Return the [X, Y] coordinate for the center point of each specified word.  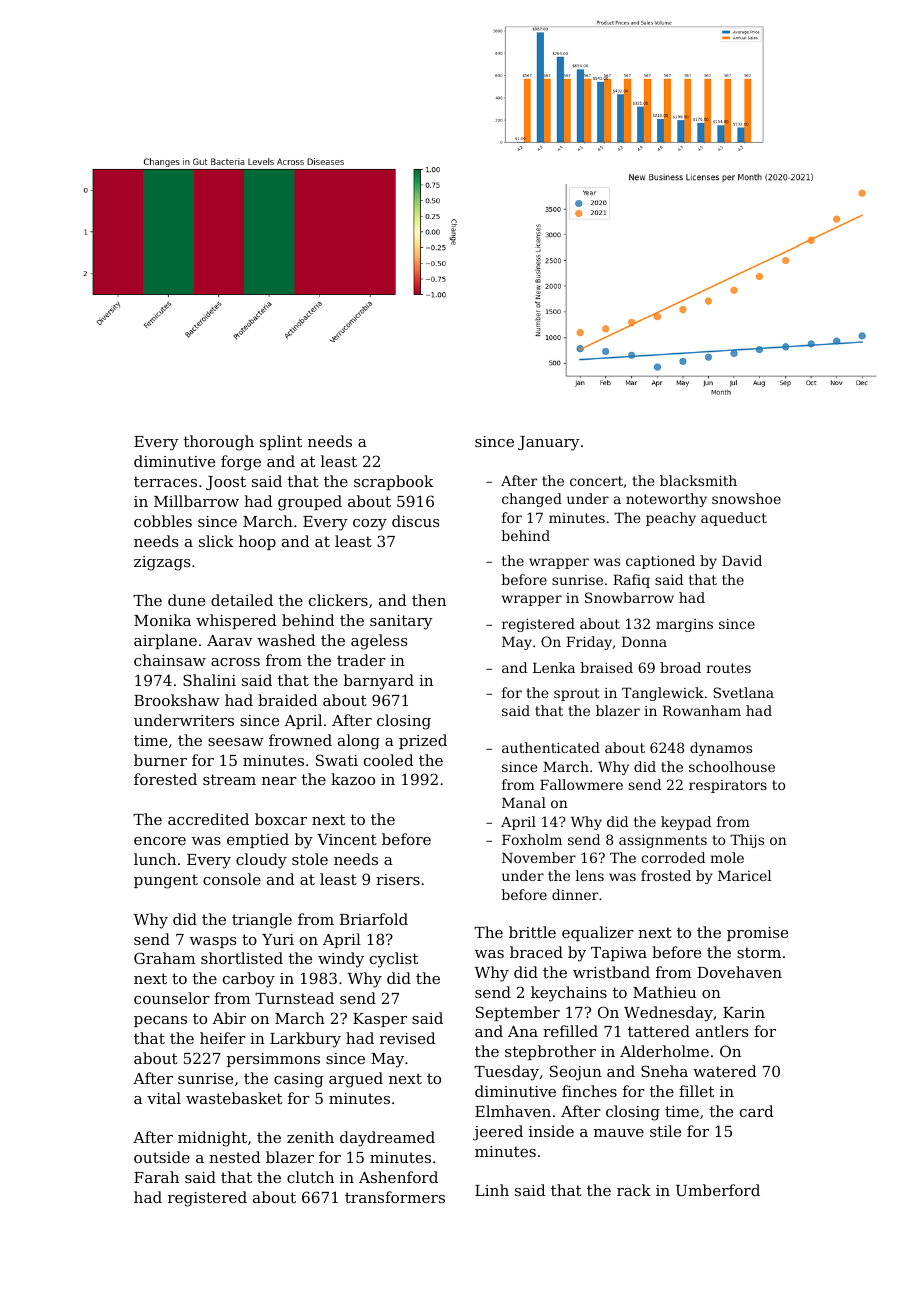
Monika [162, 620]
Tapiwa [619, 954]
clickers [338, 600]
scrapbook [394, 482]
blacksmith [698, 480]
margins [684, 625]
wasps [213, 942]
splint [281, 442]
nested [235, 1157]
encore [160, 841]
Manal [524, 802]
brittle [532, 932]
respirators [728, 786]
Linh [492, 1190]
